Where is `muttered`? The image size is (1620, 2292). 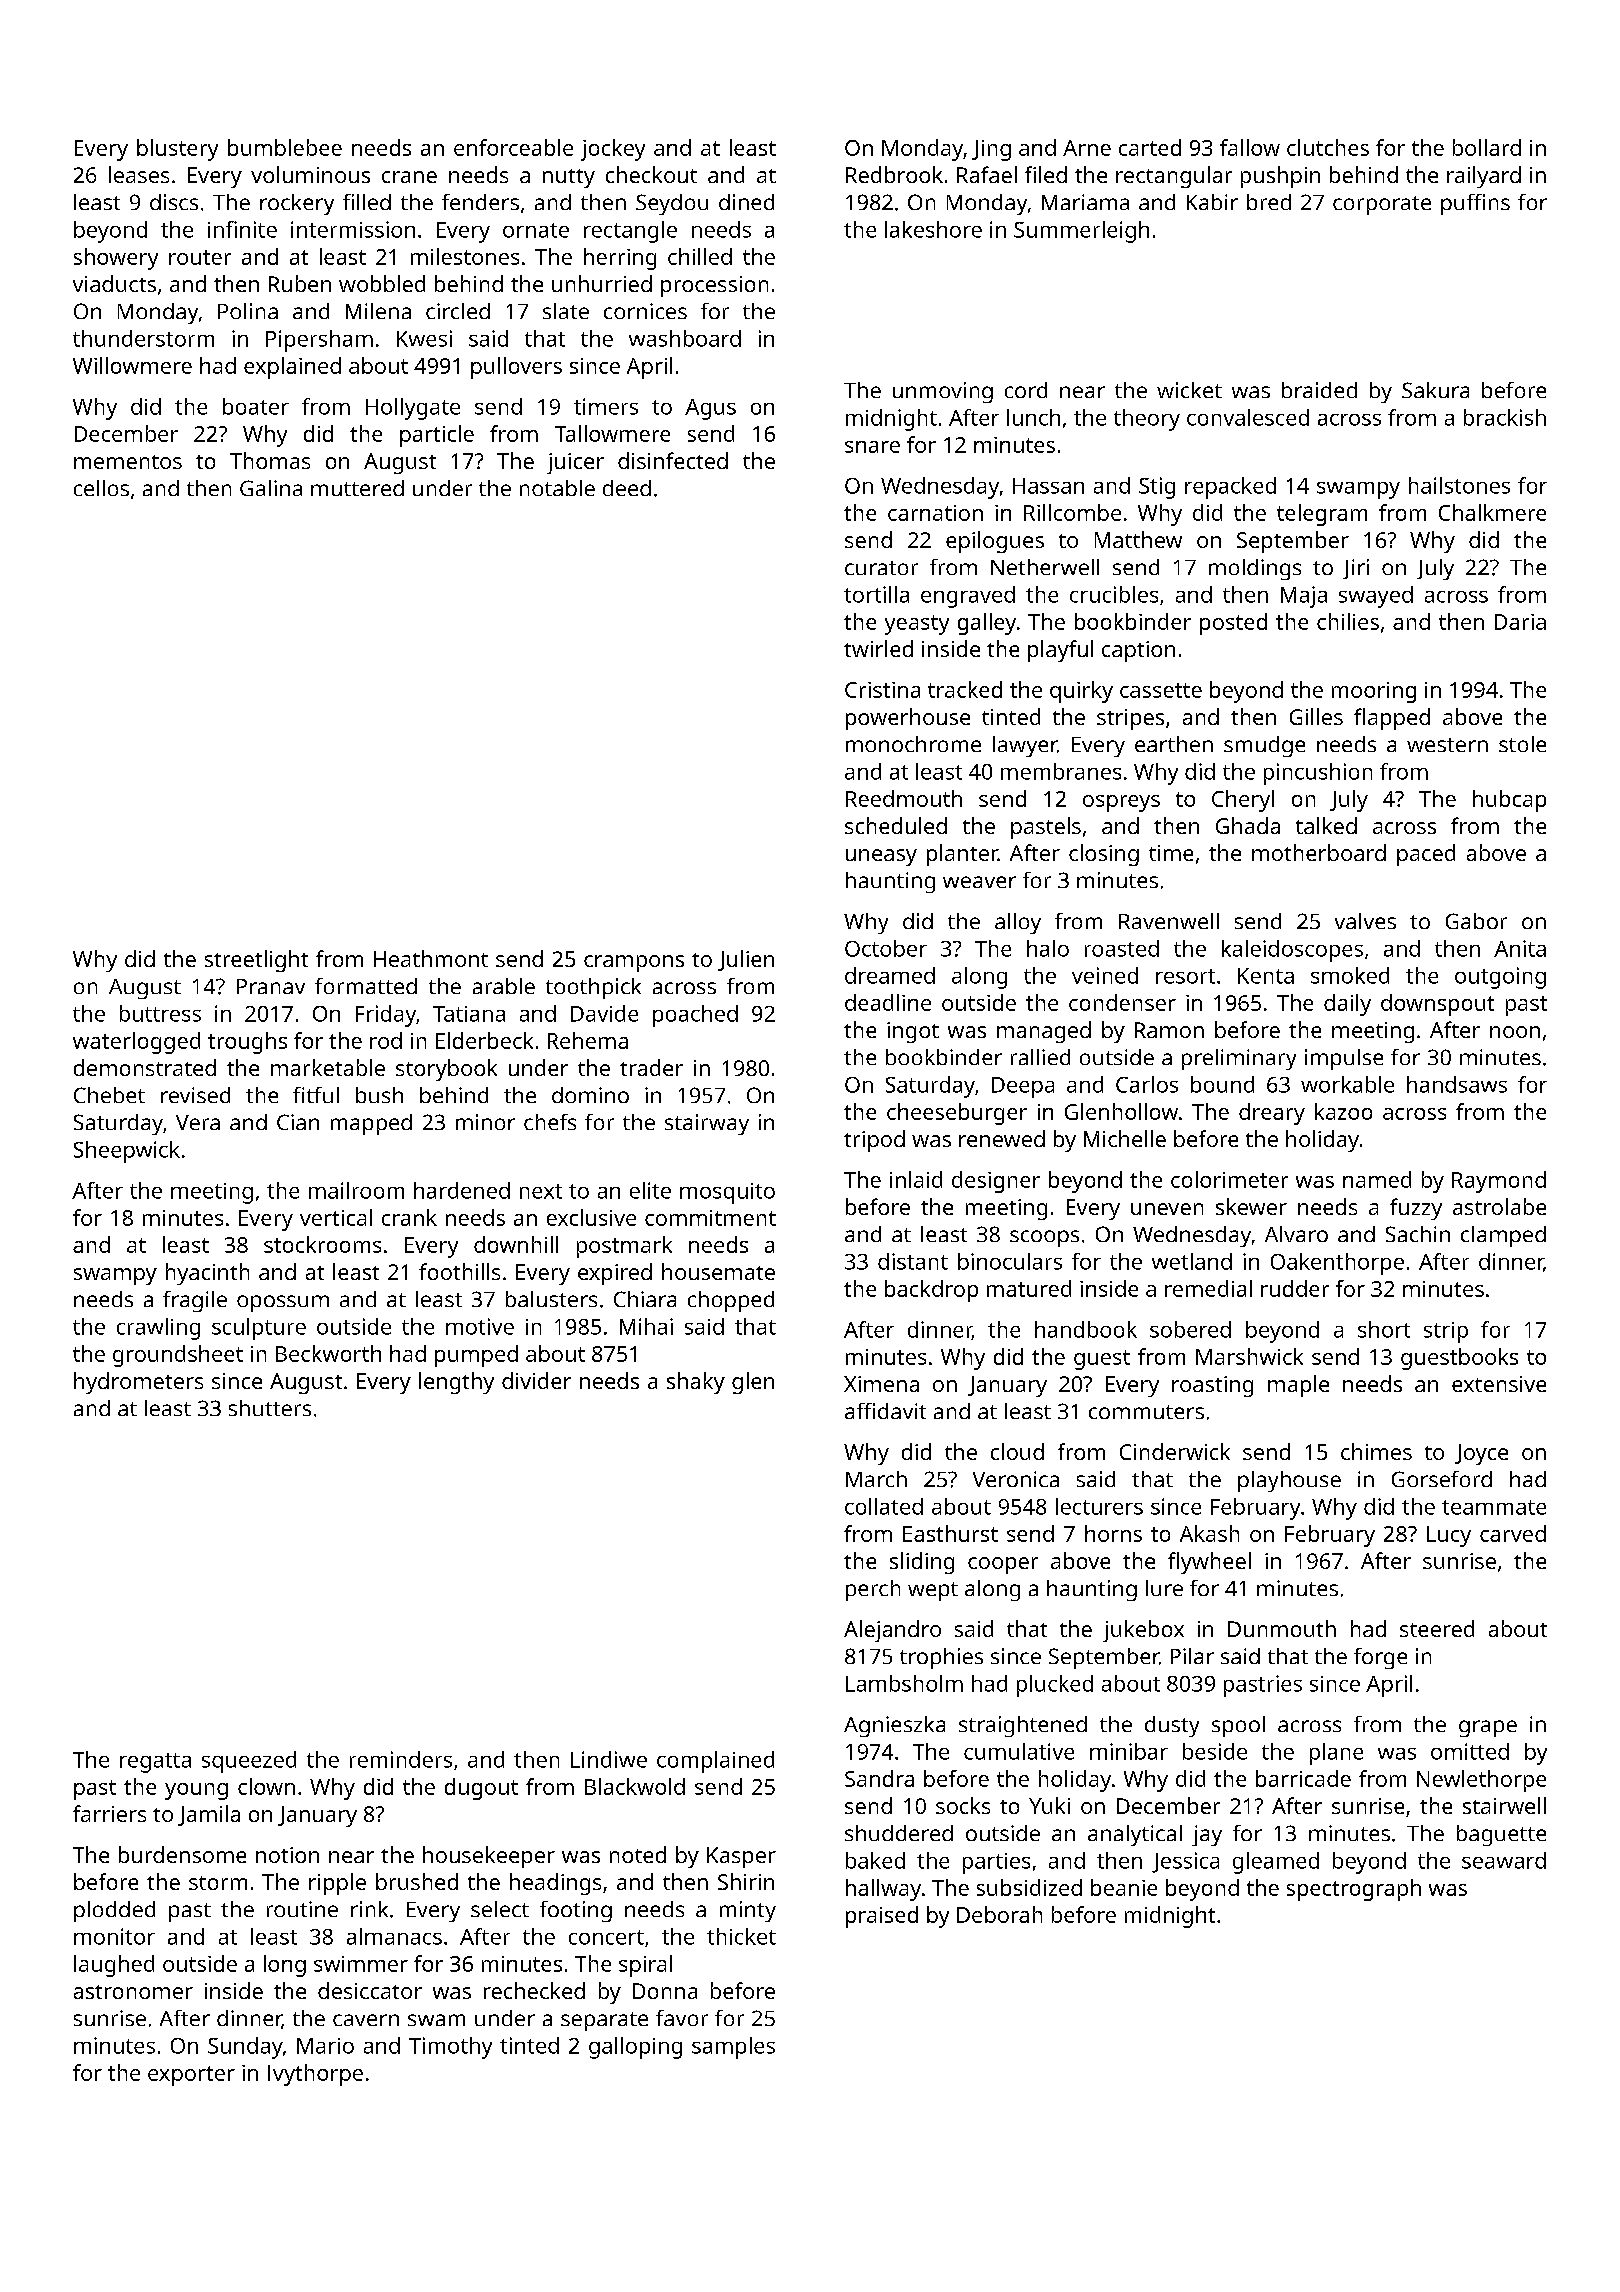 muttered is located at coordinates (357, 488).
